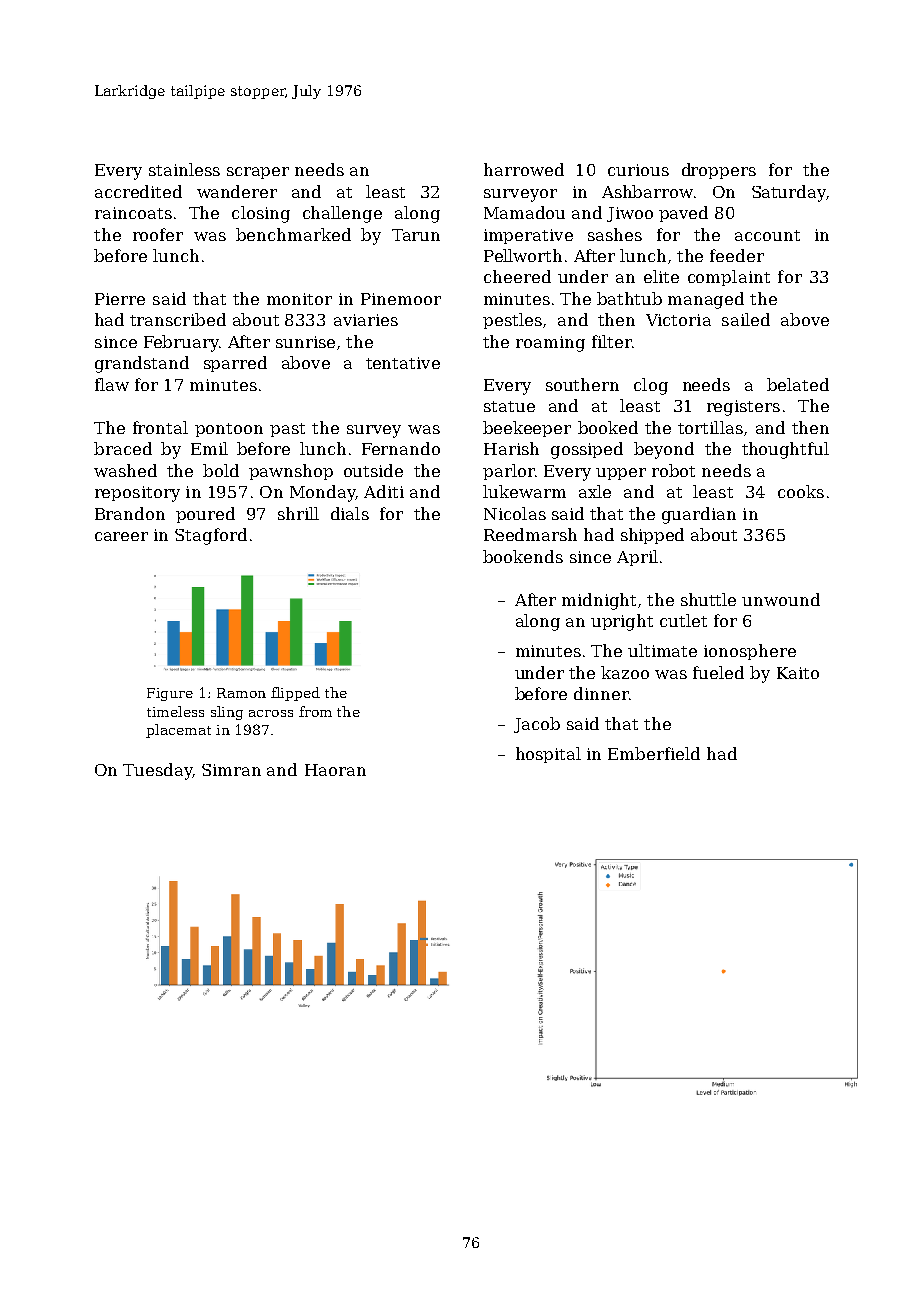 The height and width of the document is (1311, 924). Describe the element at coordinates (120, 299) in the document. I see `Pierre` at that location.
